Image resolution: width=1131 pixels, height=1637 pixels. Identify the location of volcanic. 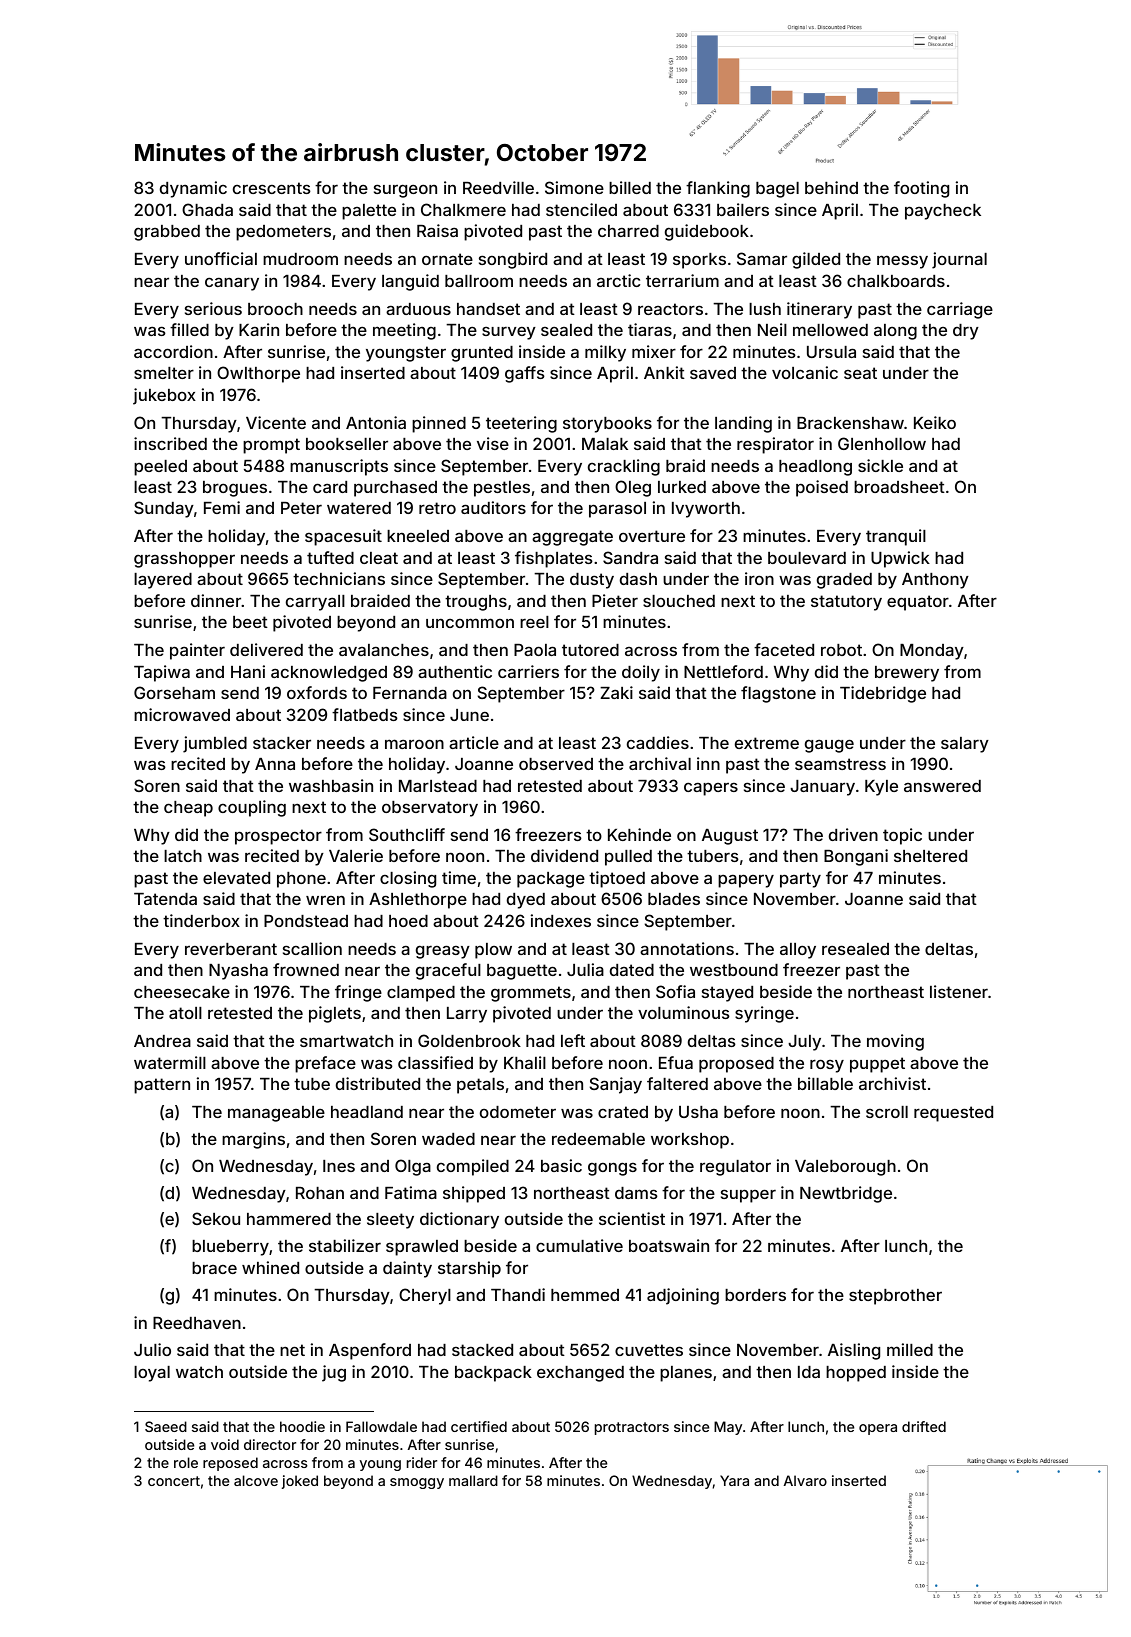
(805, 372).
